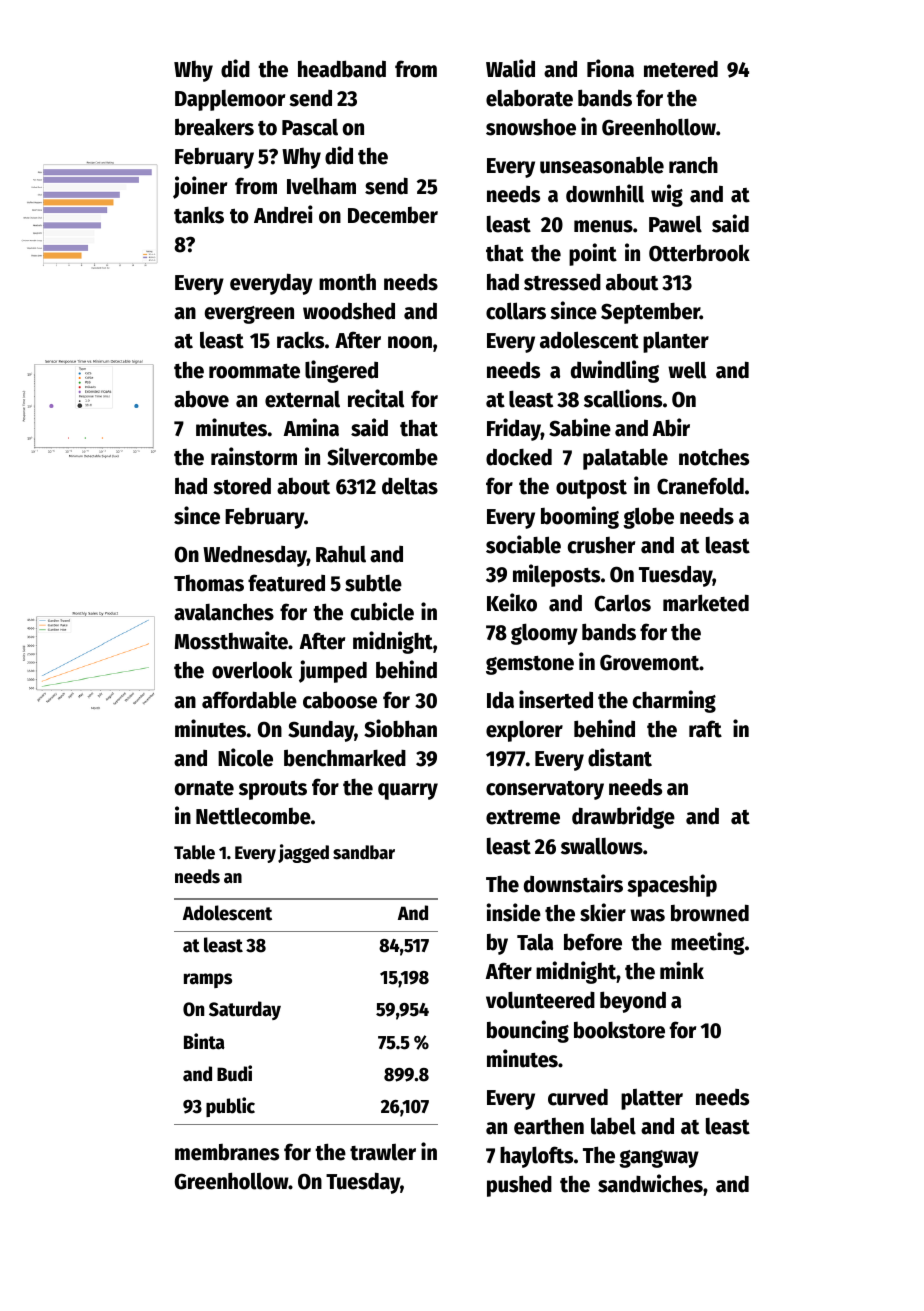 This document has width=924, height=1311. What do you see at coordinates (519, 1186) in the document?
I see `pushed` at bounding box center [519, 1186].
